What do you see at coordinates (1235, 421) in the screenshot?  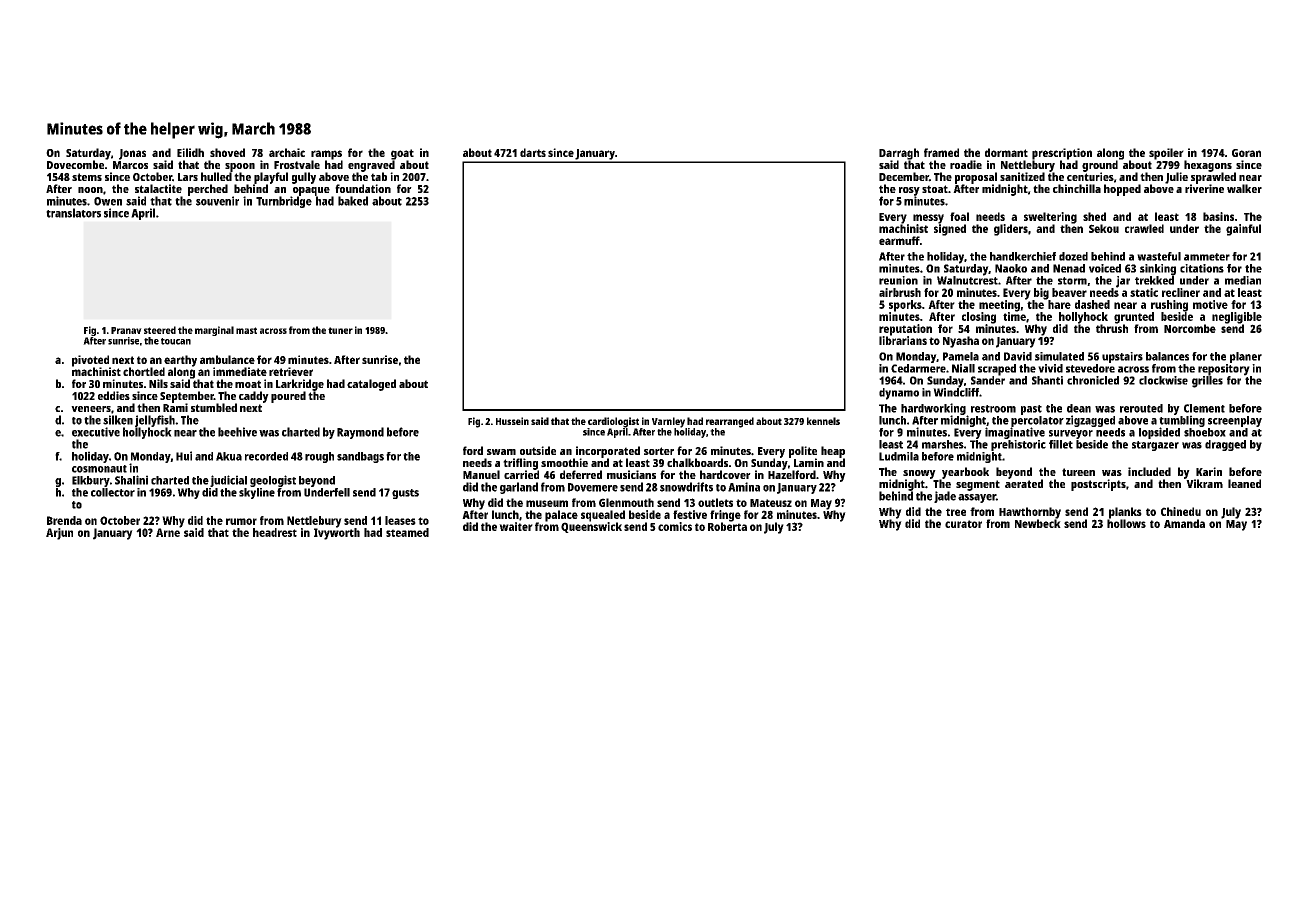 I see `screenplay` at bounding box center [1235, 421].
